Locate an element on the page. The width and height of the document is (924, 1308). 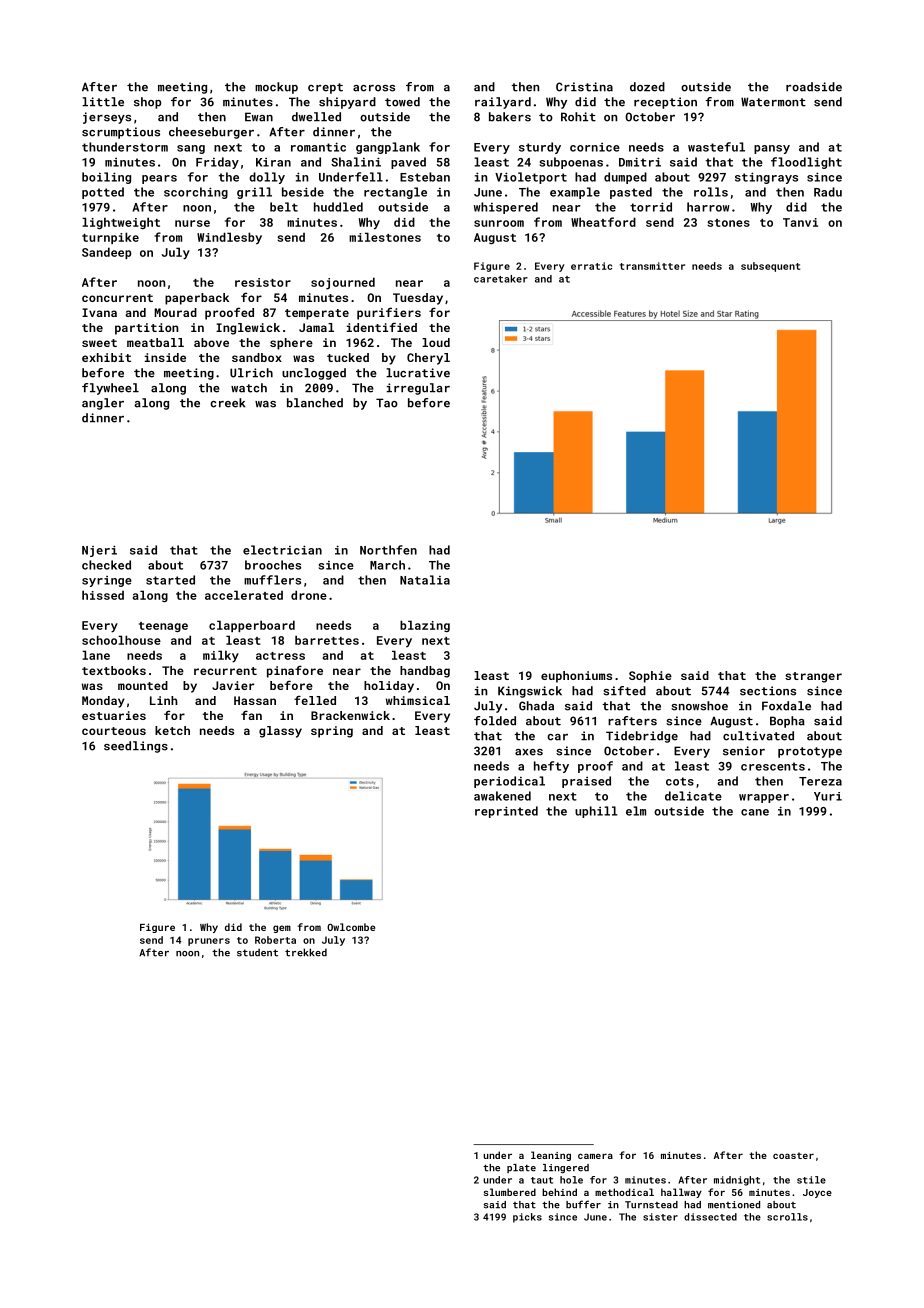
student is located at coordinates (257, 952).
